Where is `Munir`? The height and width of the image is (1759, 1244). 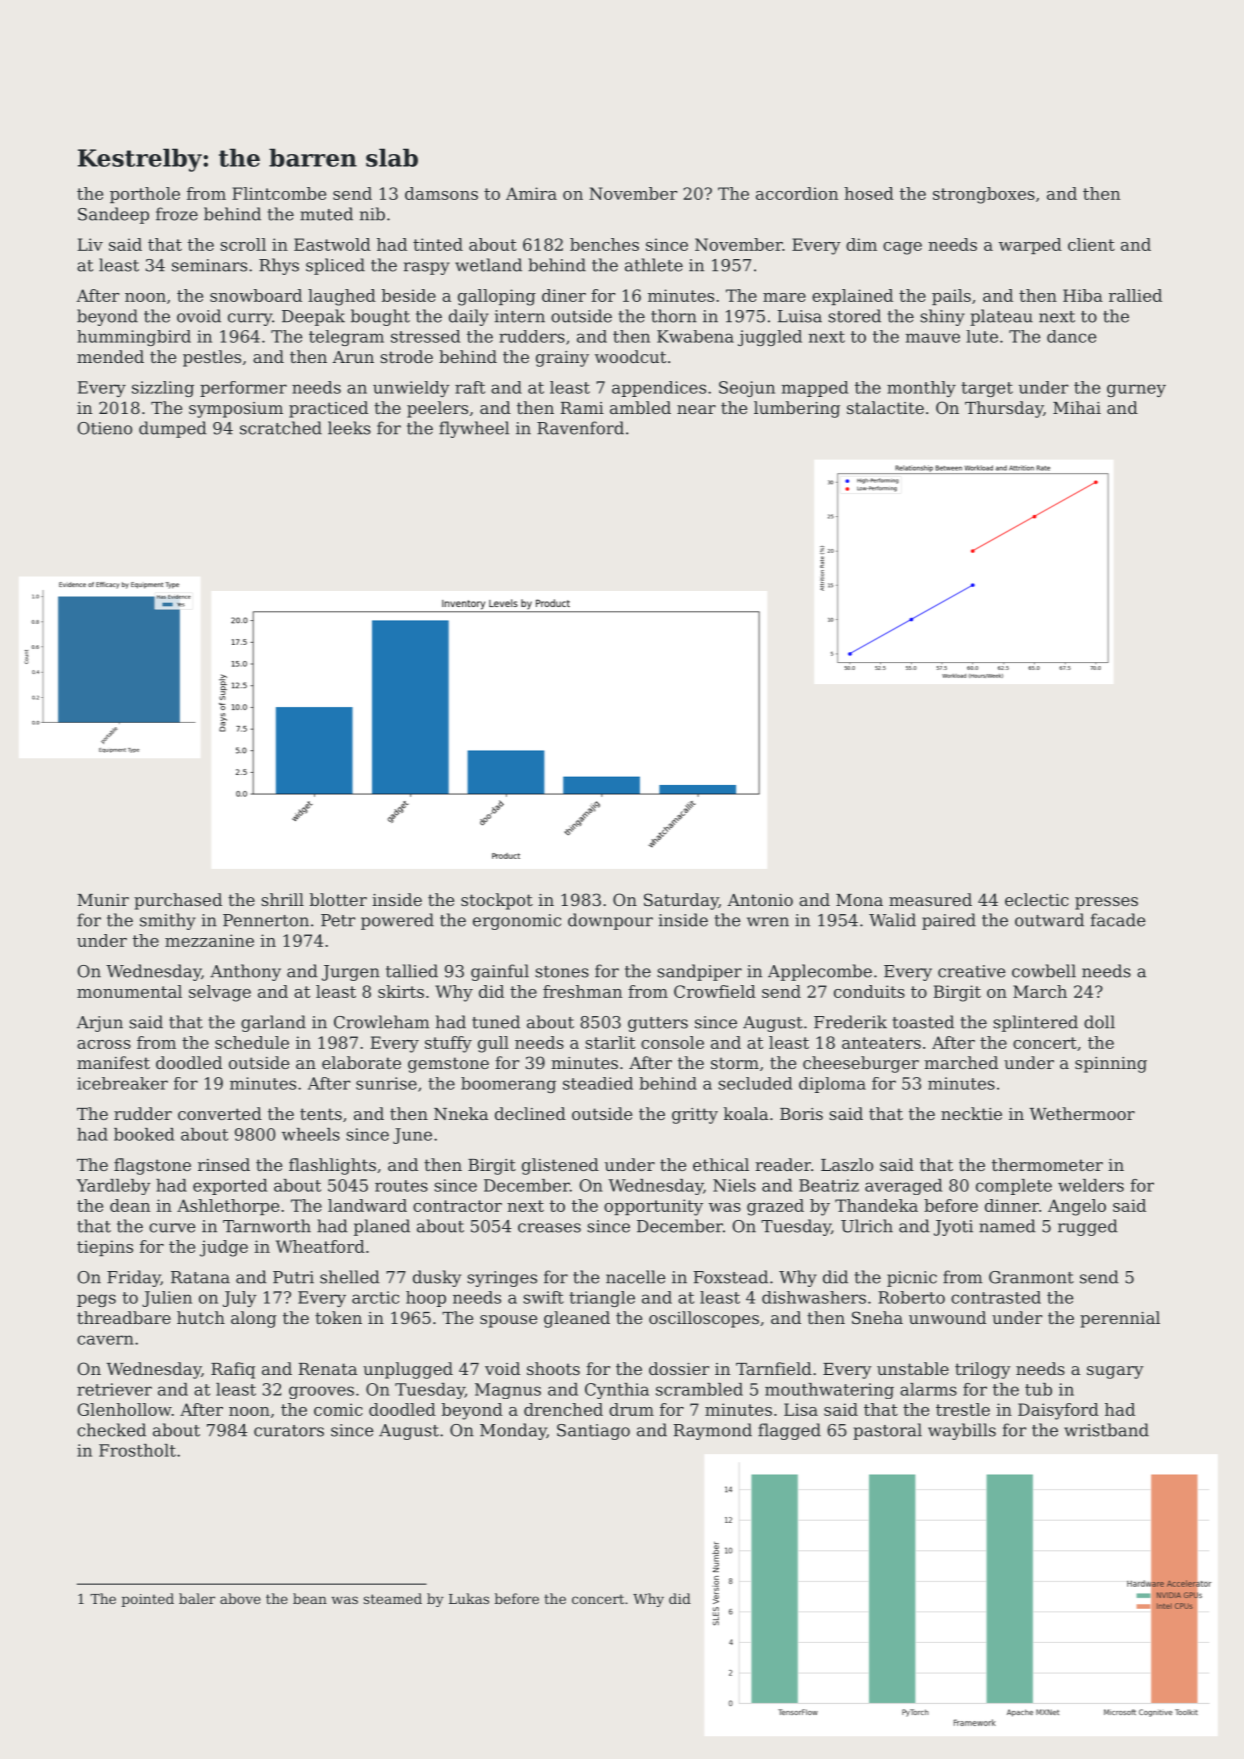 Munir is located at coordinates (103, 900).
